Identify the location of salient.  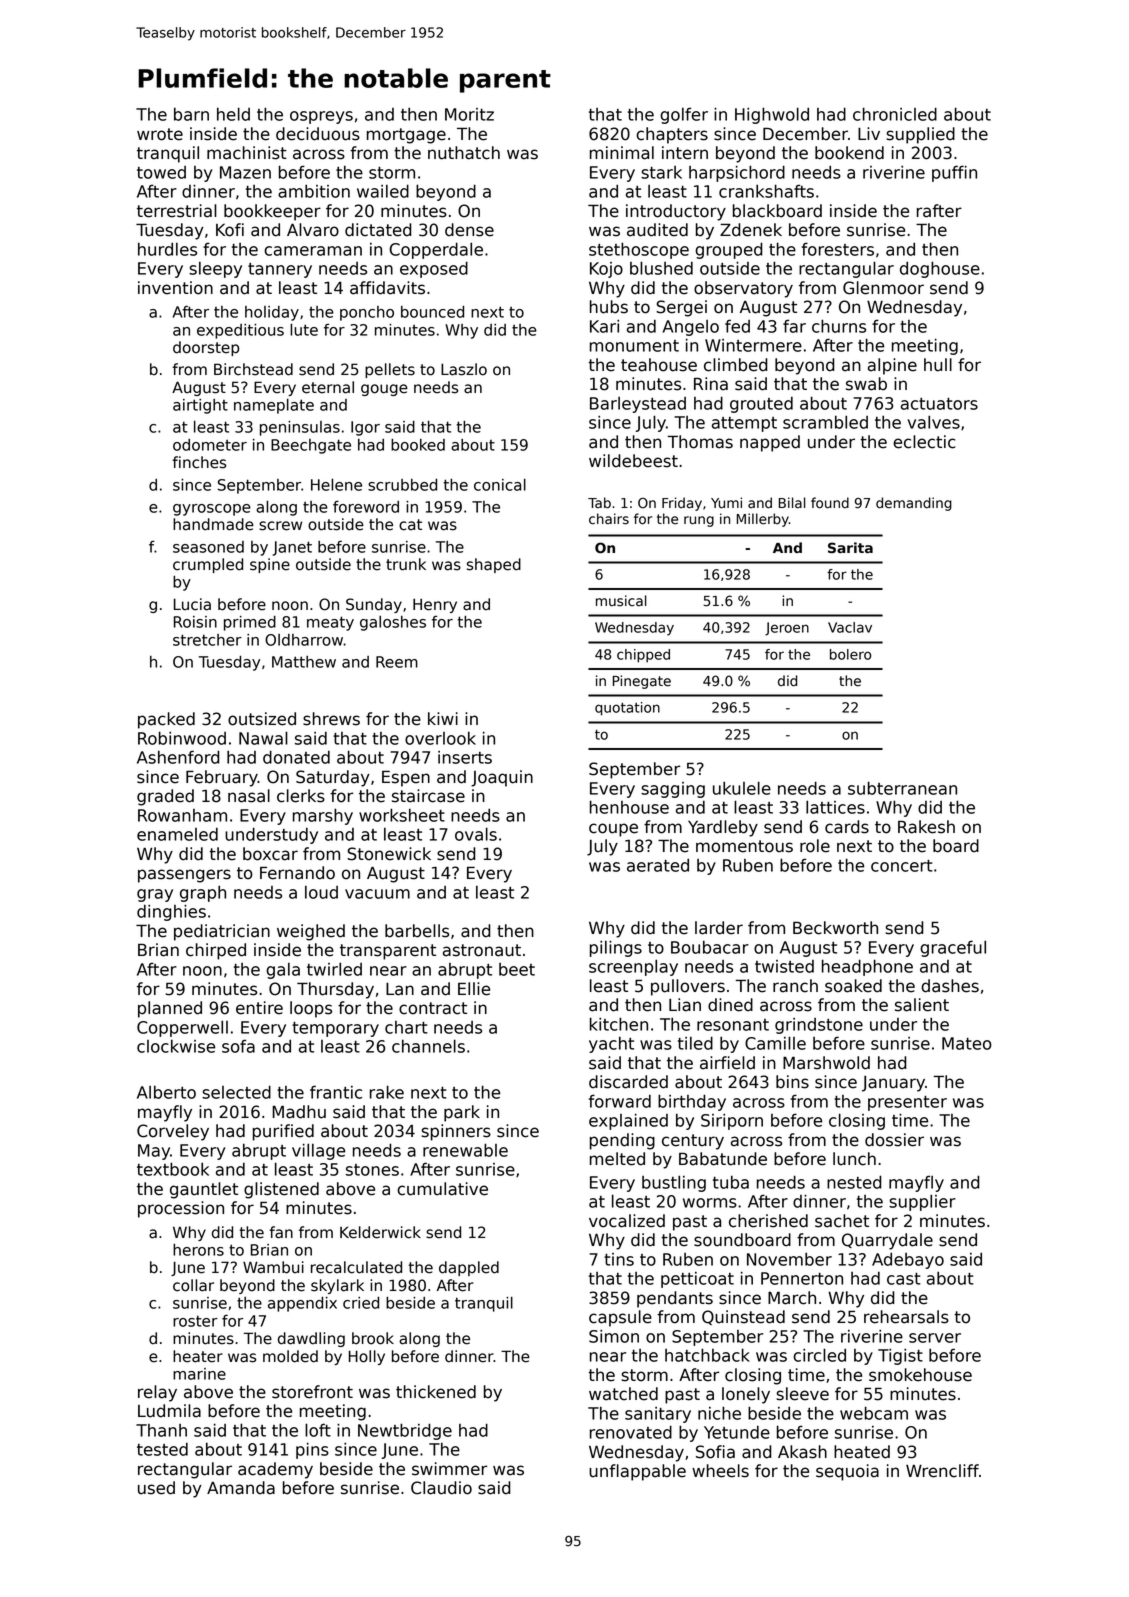
(922, 1005).
